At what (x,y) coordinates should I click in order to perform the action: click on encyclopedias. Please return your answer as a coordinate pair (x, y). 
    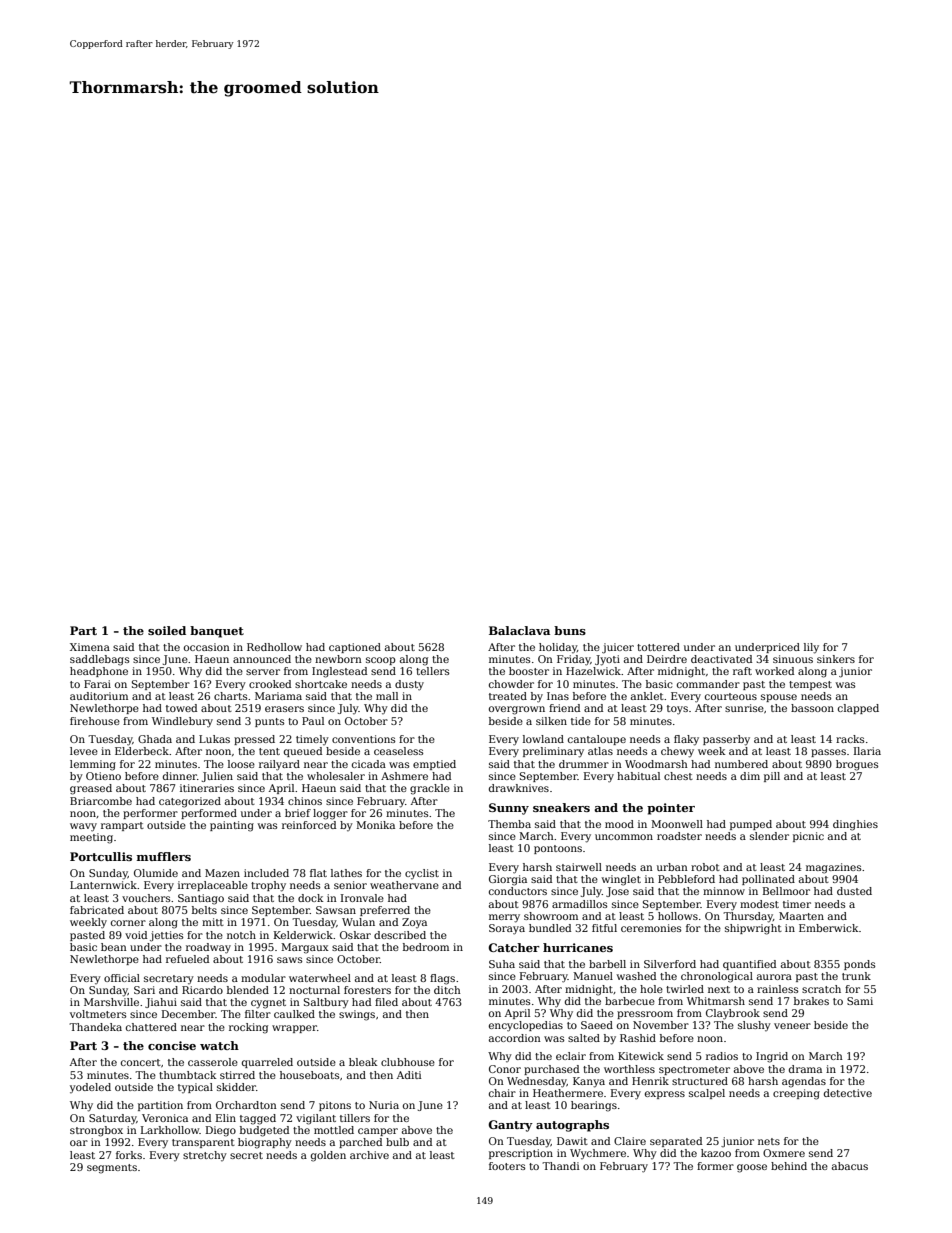
    Looking at the image, I should click on (526, 1026).
